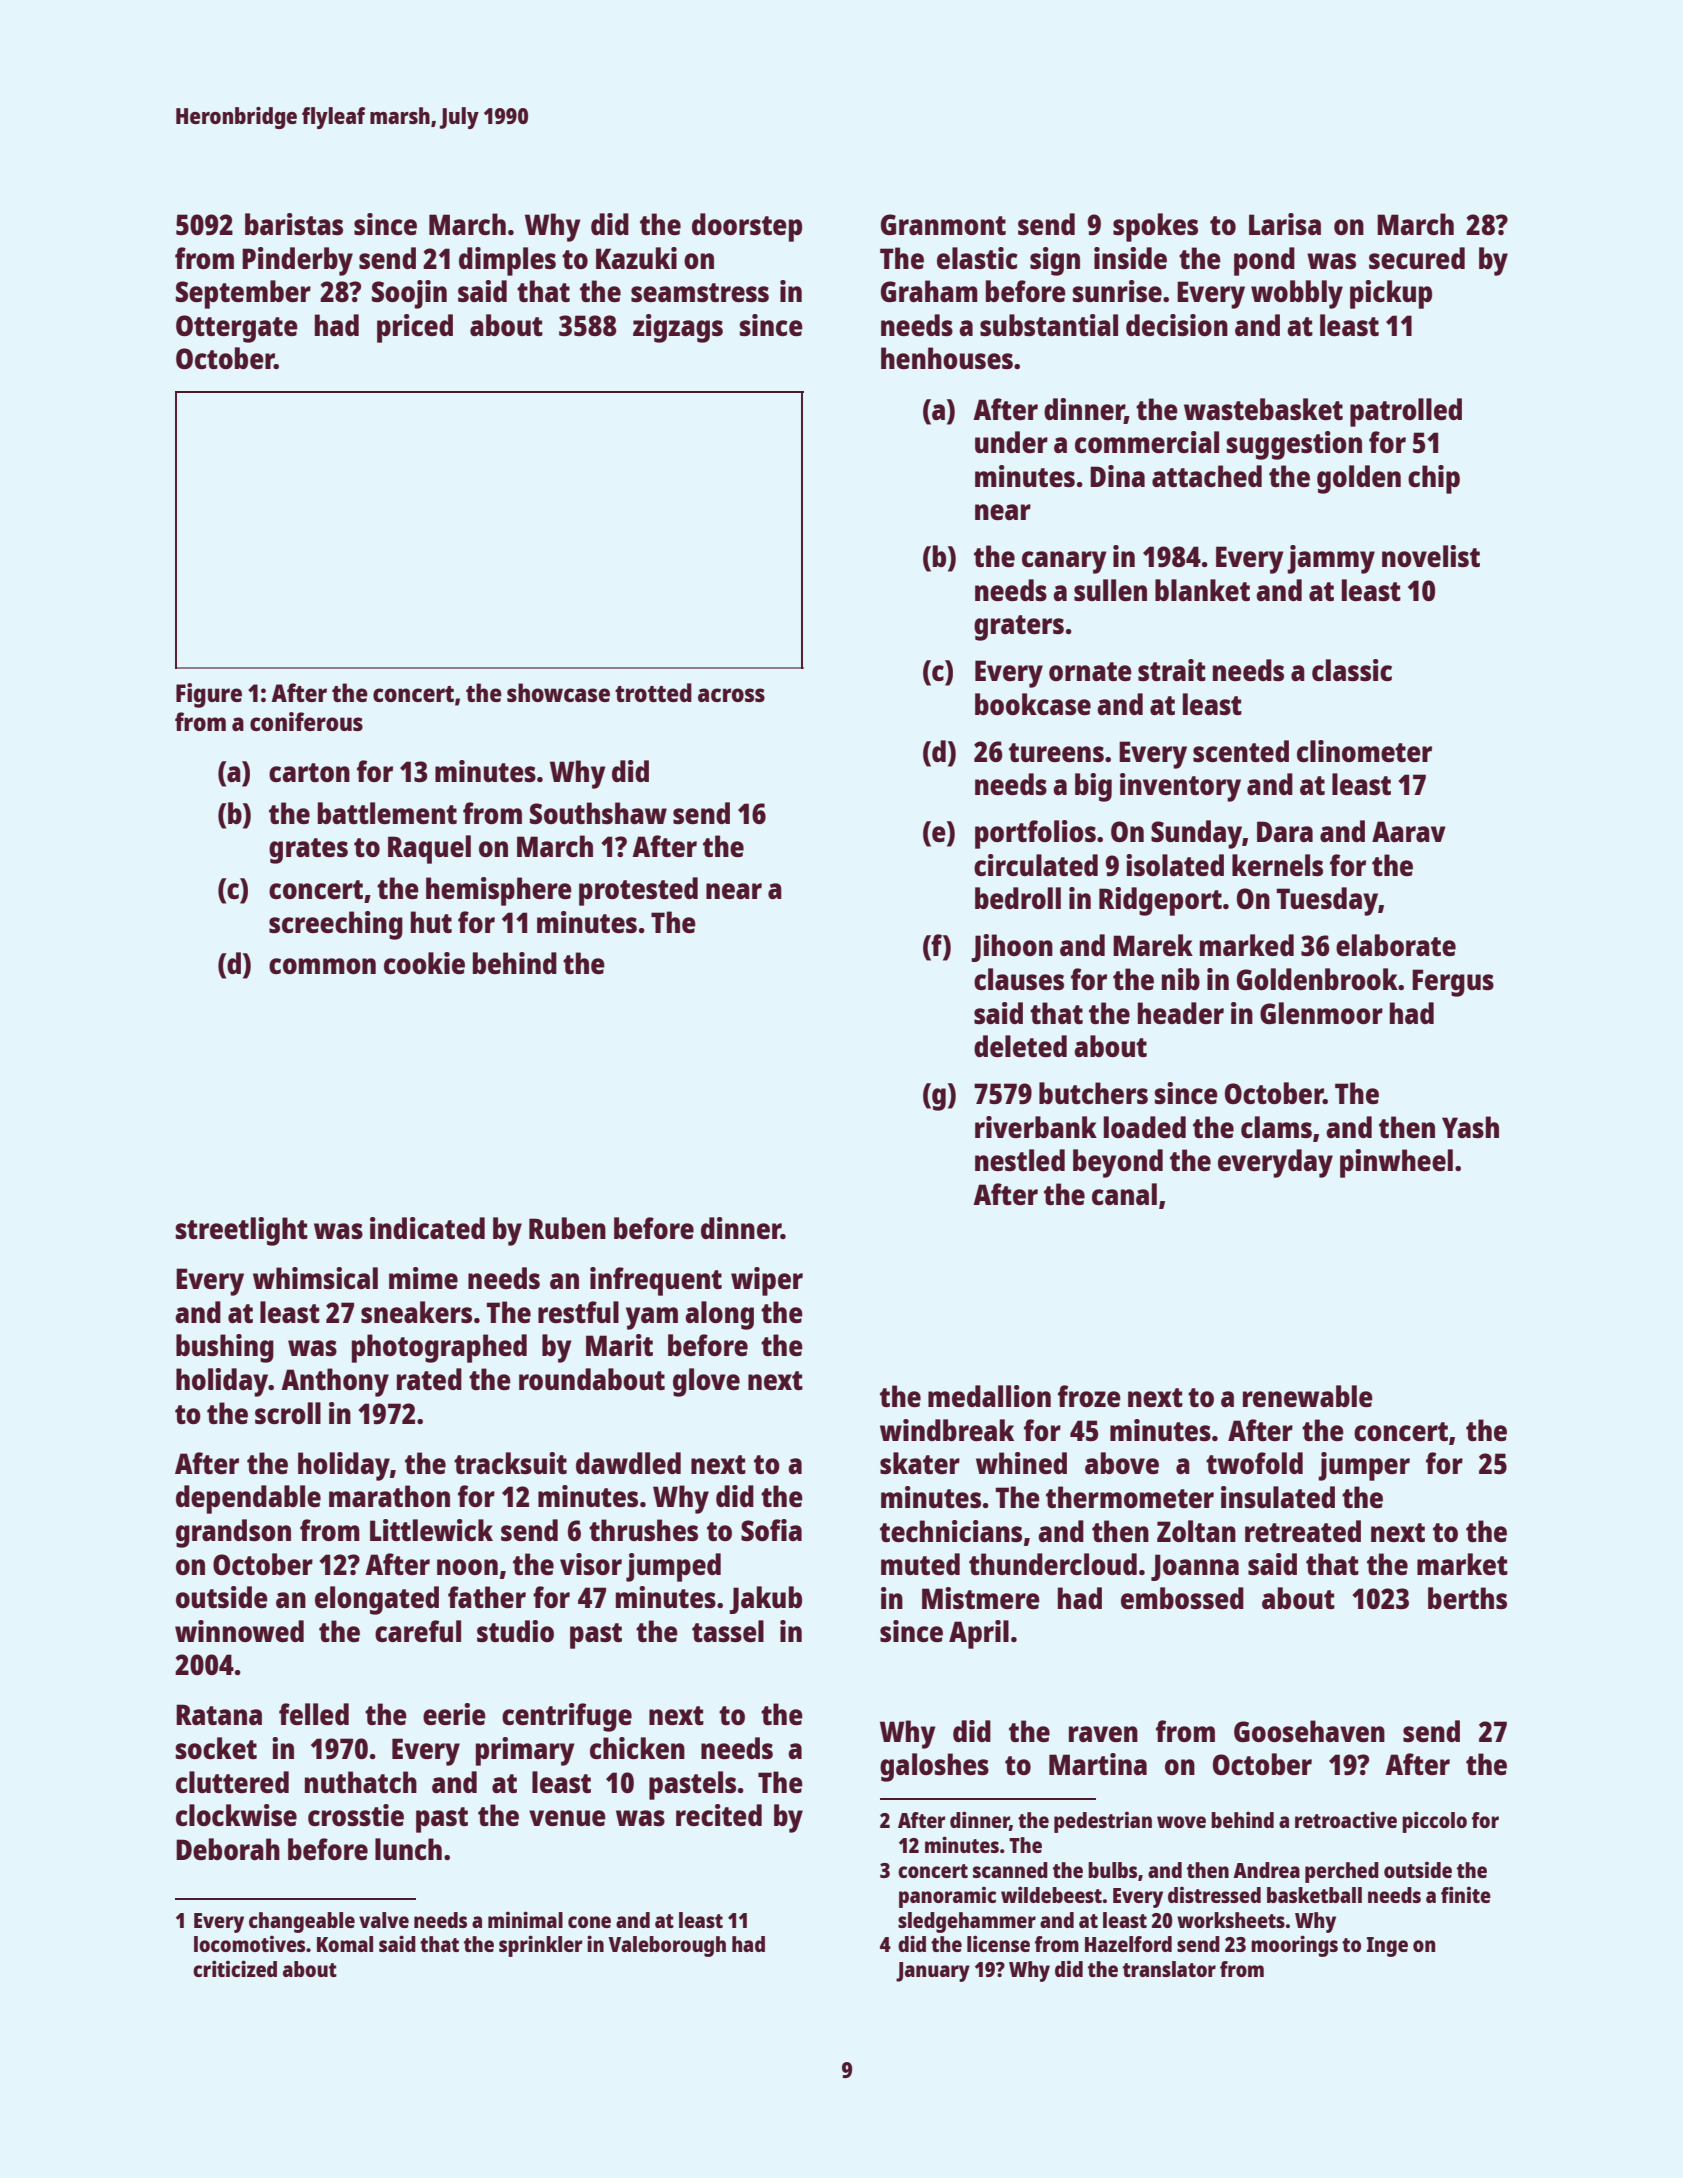 The width and height of the page is (1683, 2178). I want to click on Inge, so click(1387, 1947).
